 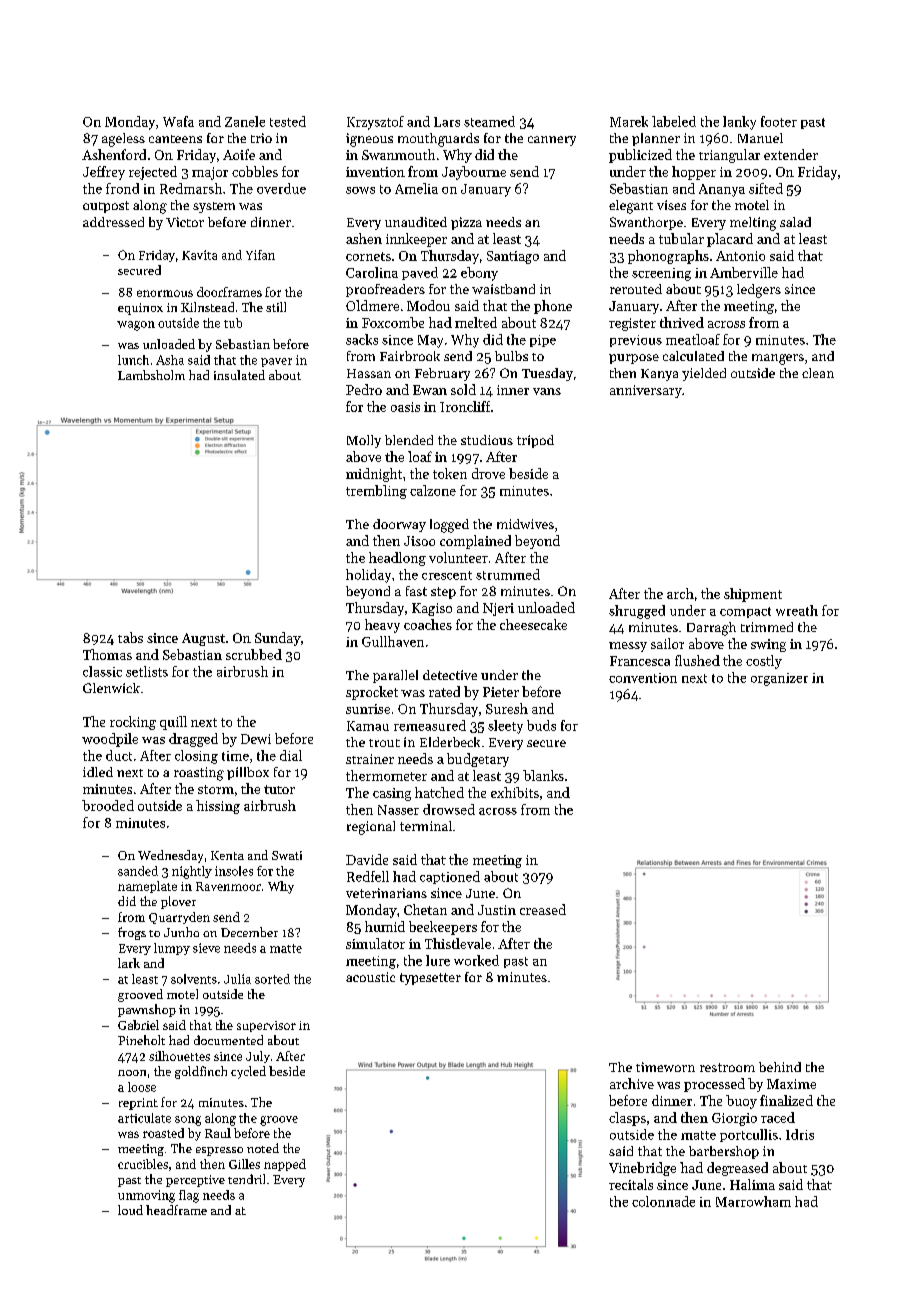 What do you see at coordinates (130, 637) in the screenshot?
I see `tabs` at bounding box center [130, 637].
